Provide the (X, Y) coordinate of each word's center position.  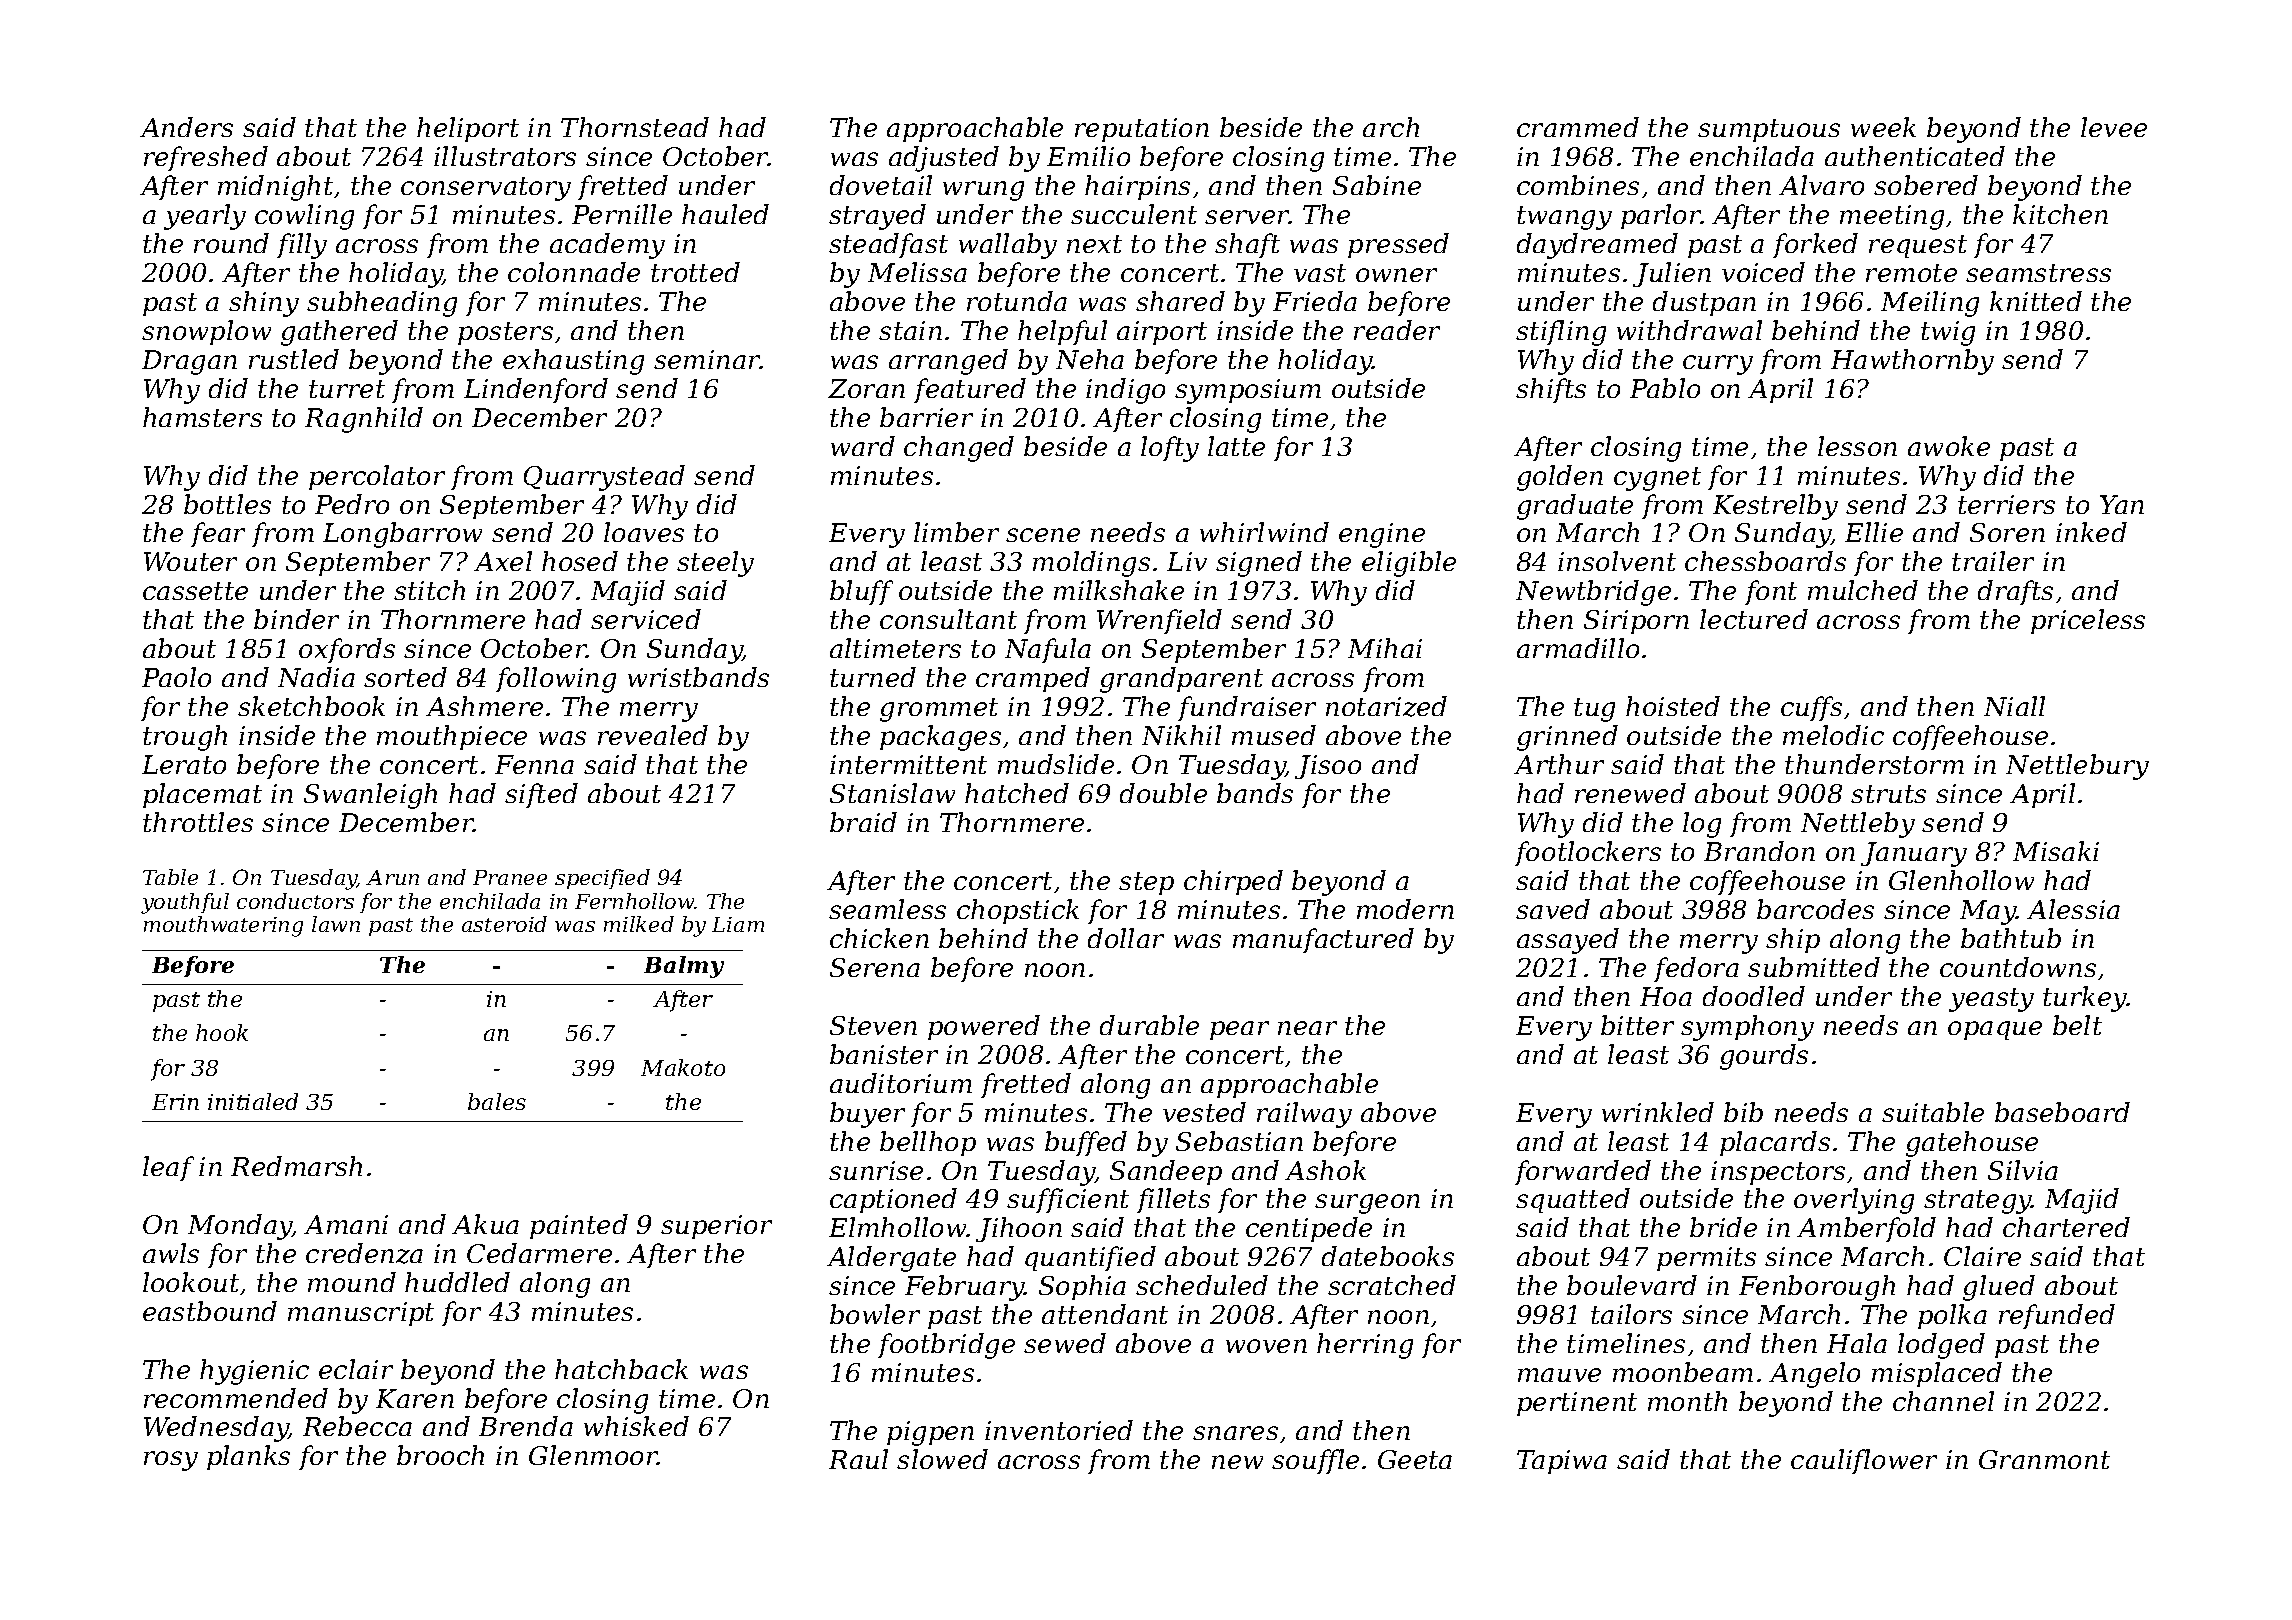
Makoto (683, 1067)
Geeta (1415, 1459)
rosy (171, 1461)
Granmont (2044, 1459)
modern (1405, 909)
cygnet (1657, 479)
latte (1236, 446)
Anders (186, 127)
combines (1578, 185)
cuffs (1811, 708)
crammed (1578, 127)
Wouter (190, 561)
